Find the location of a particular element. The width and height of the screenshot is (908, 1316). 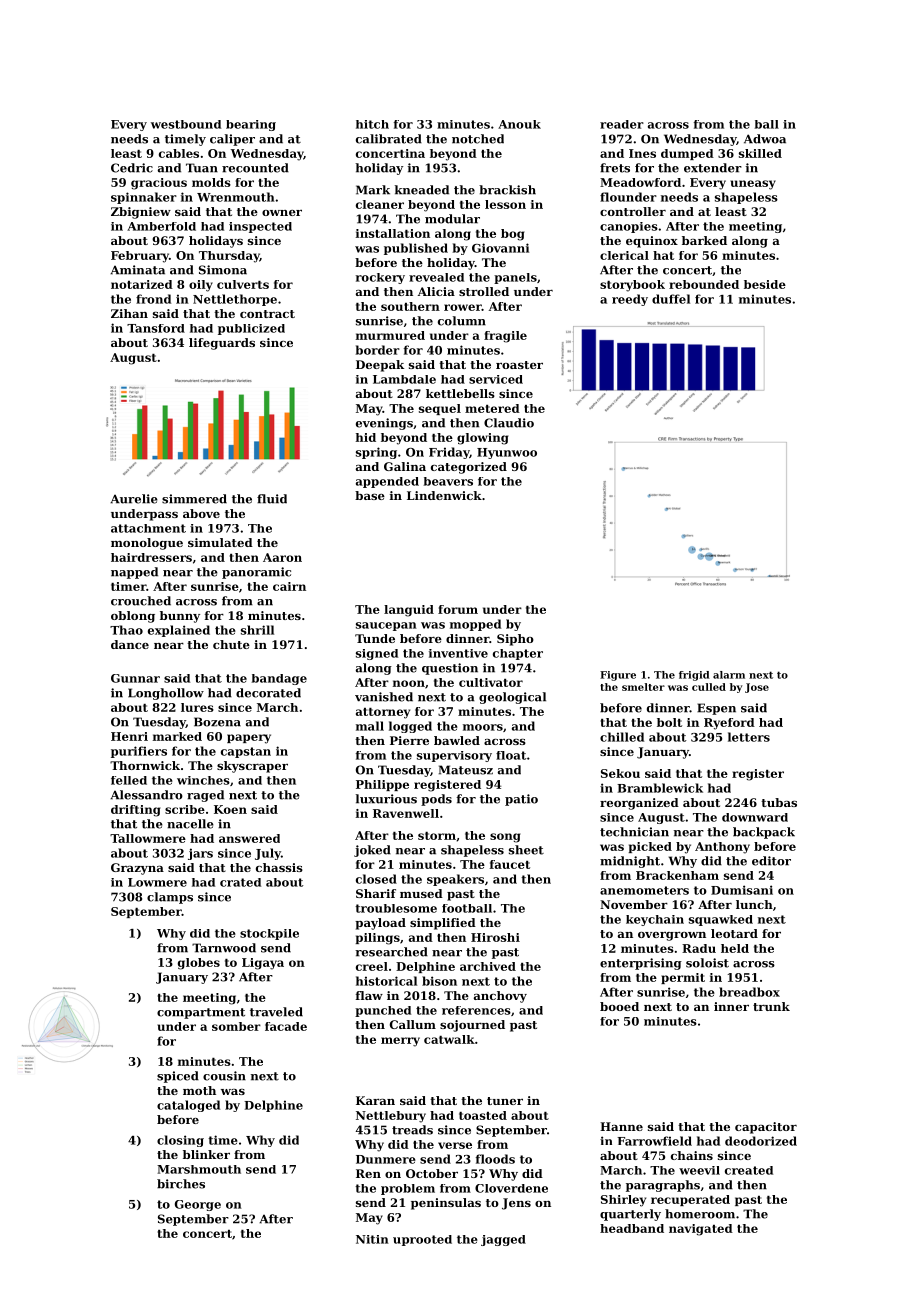

Nitin is located at coordinates (372, 1239).
